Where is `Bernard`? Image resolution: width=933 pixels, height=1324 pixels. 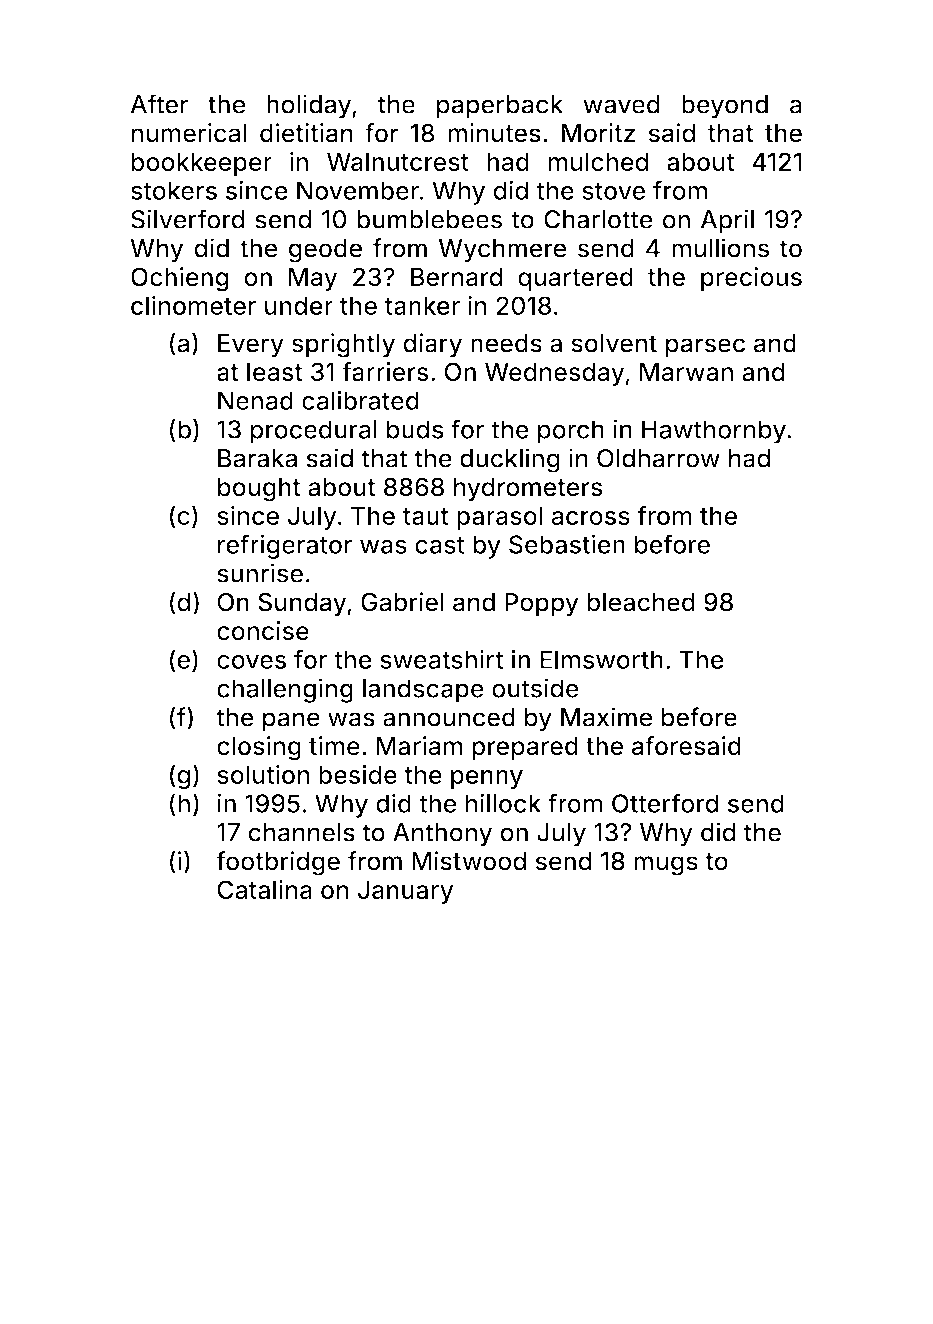 Bernard is located at coordinates (456, 277).
